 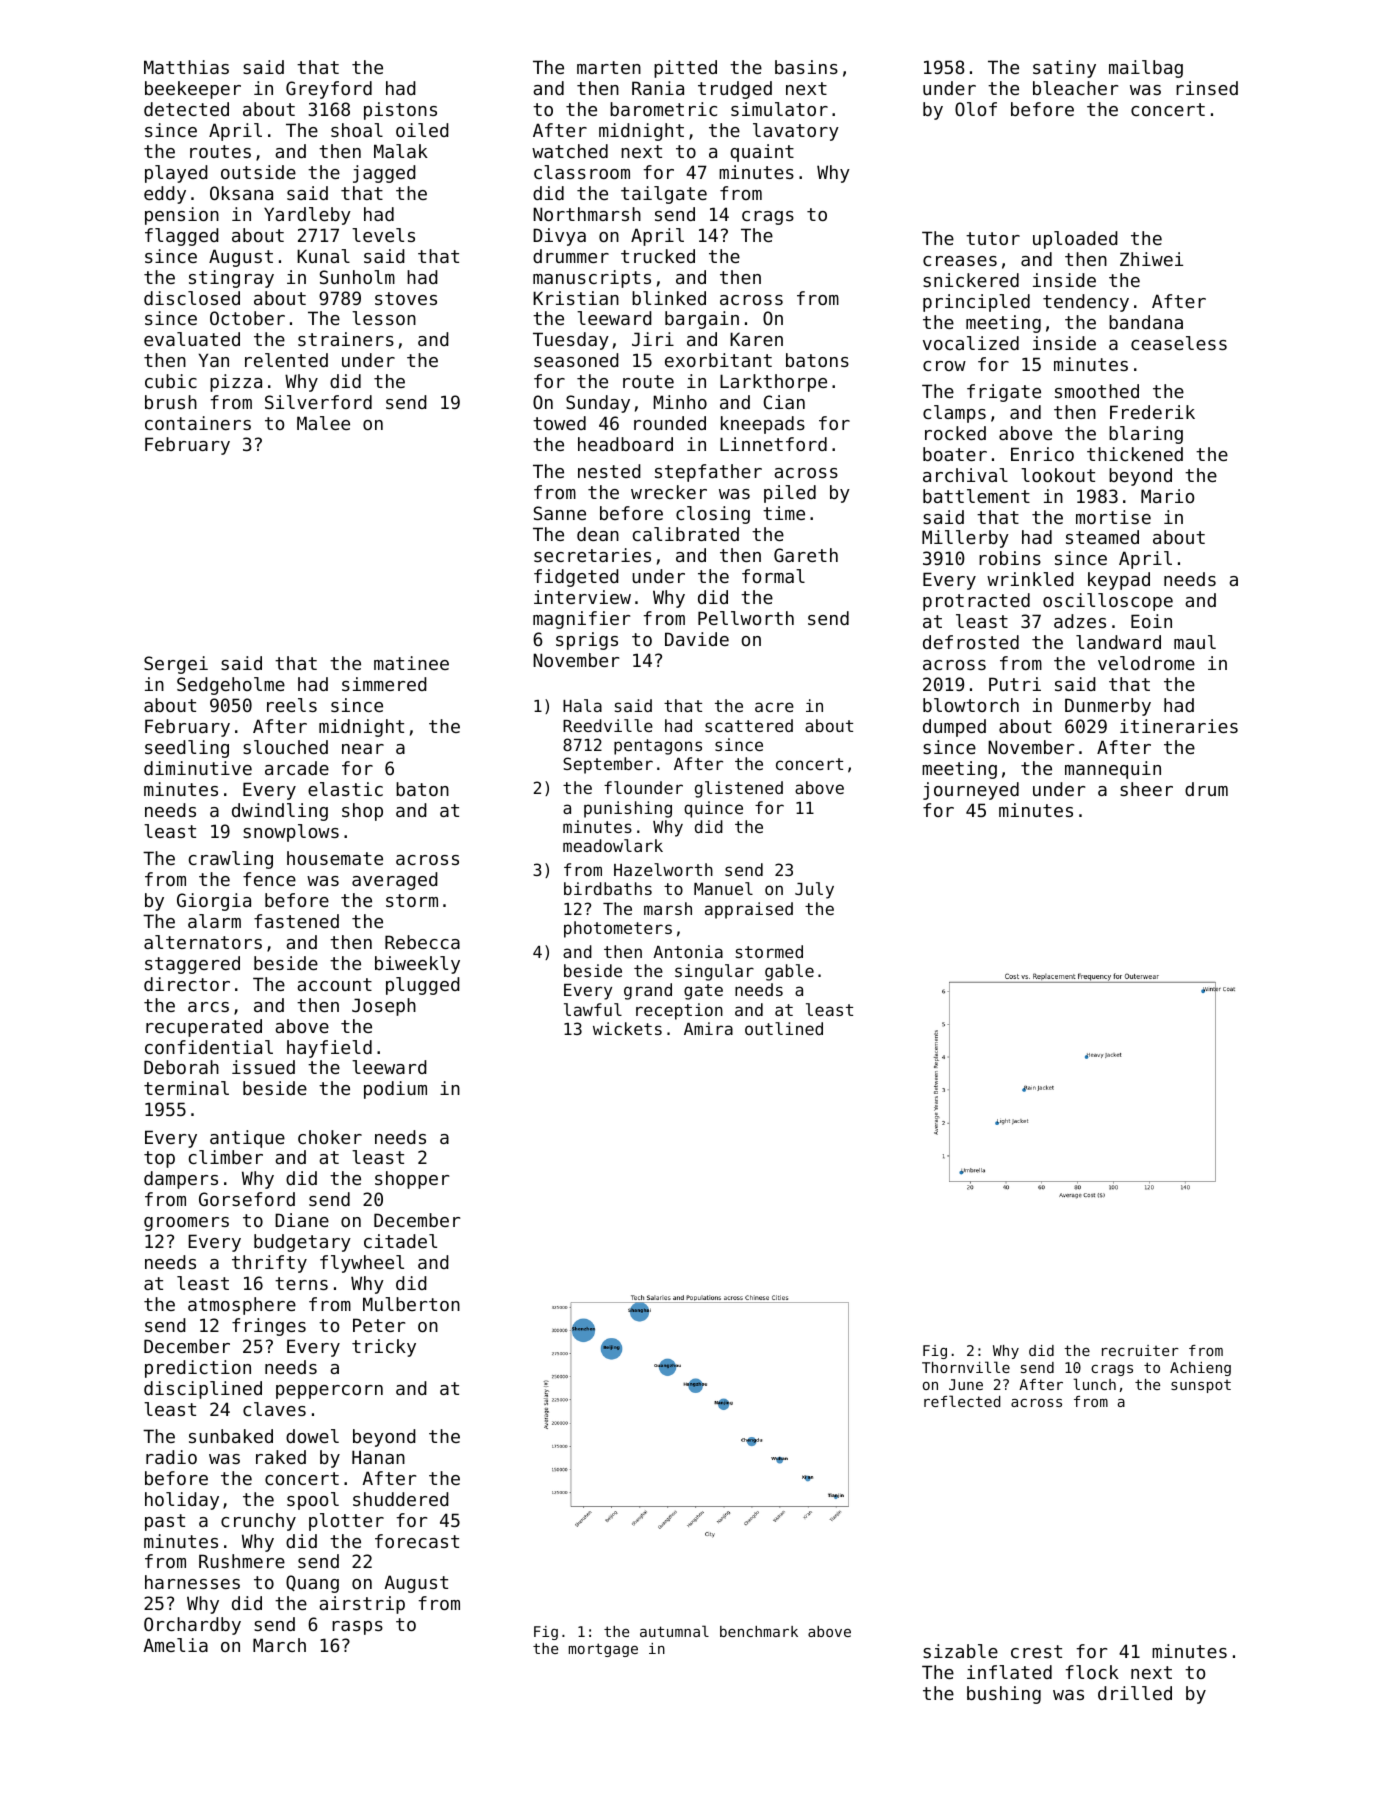 I want to click on marten, so click(x=609, y=67).
